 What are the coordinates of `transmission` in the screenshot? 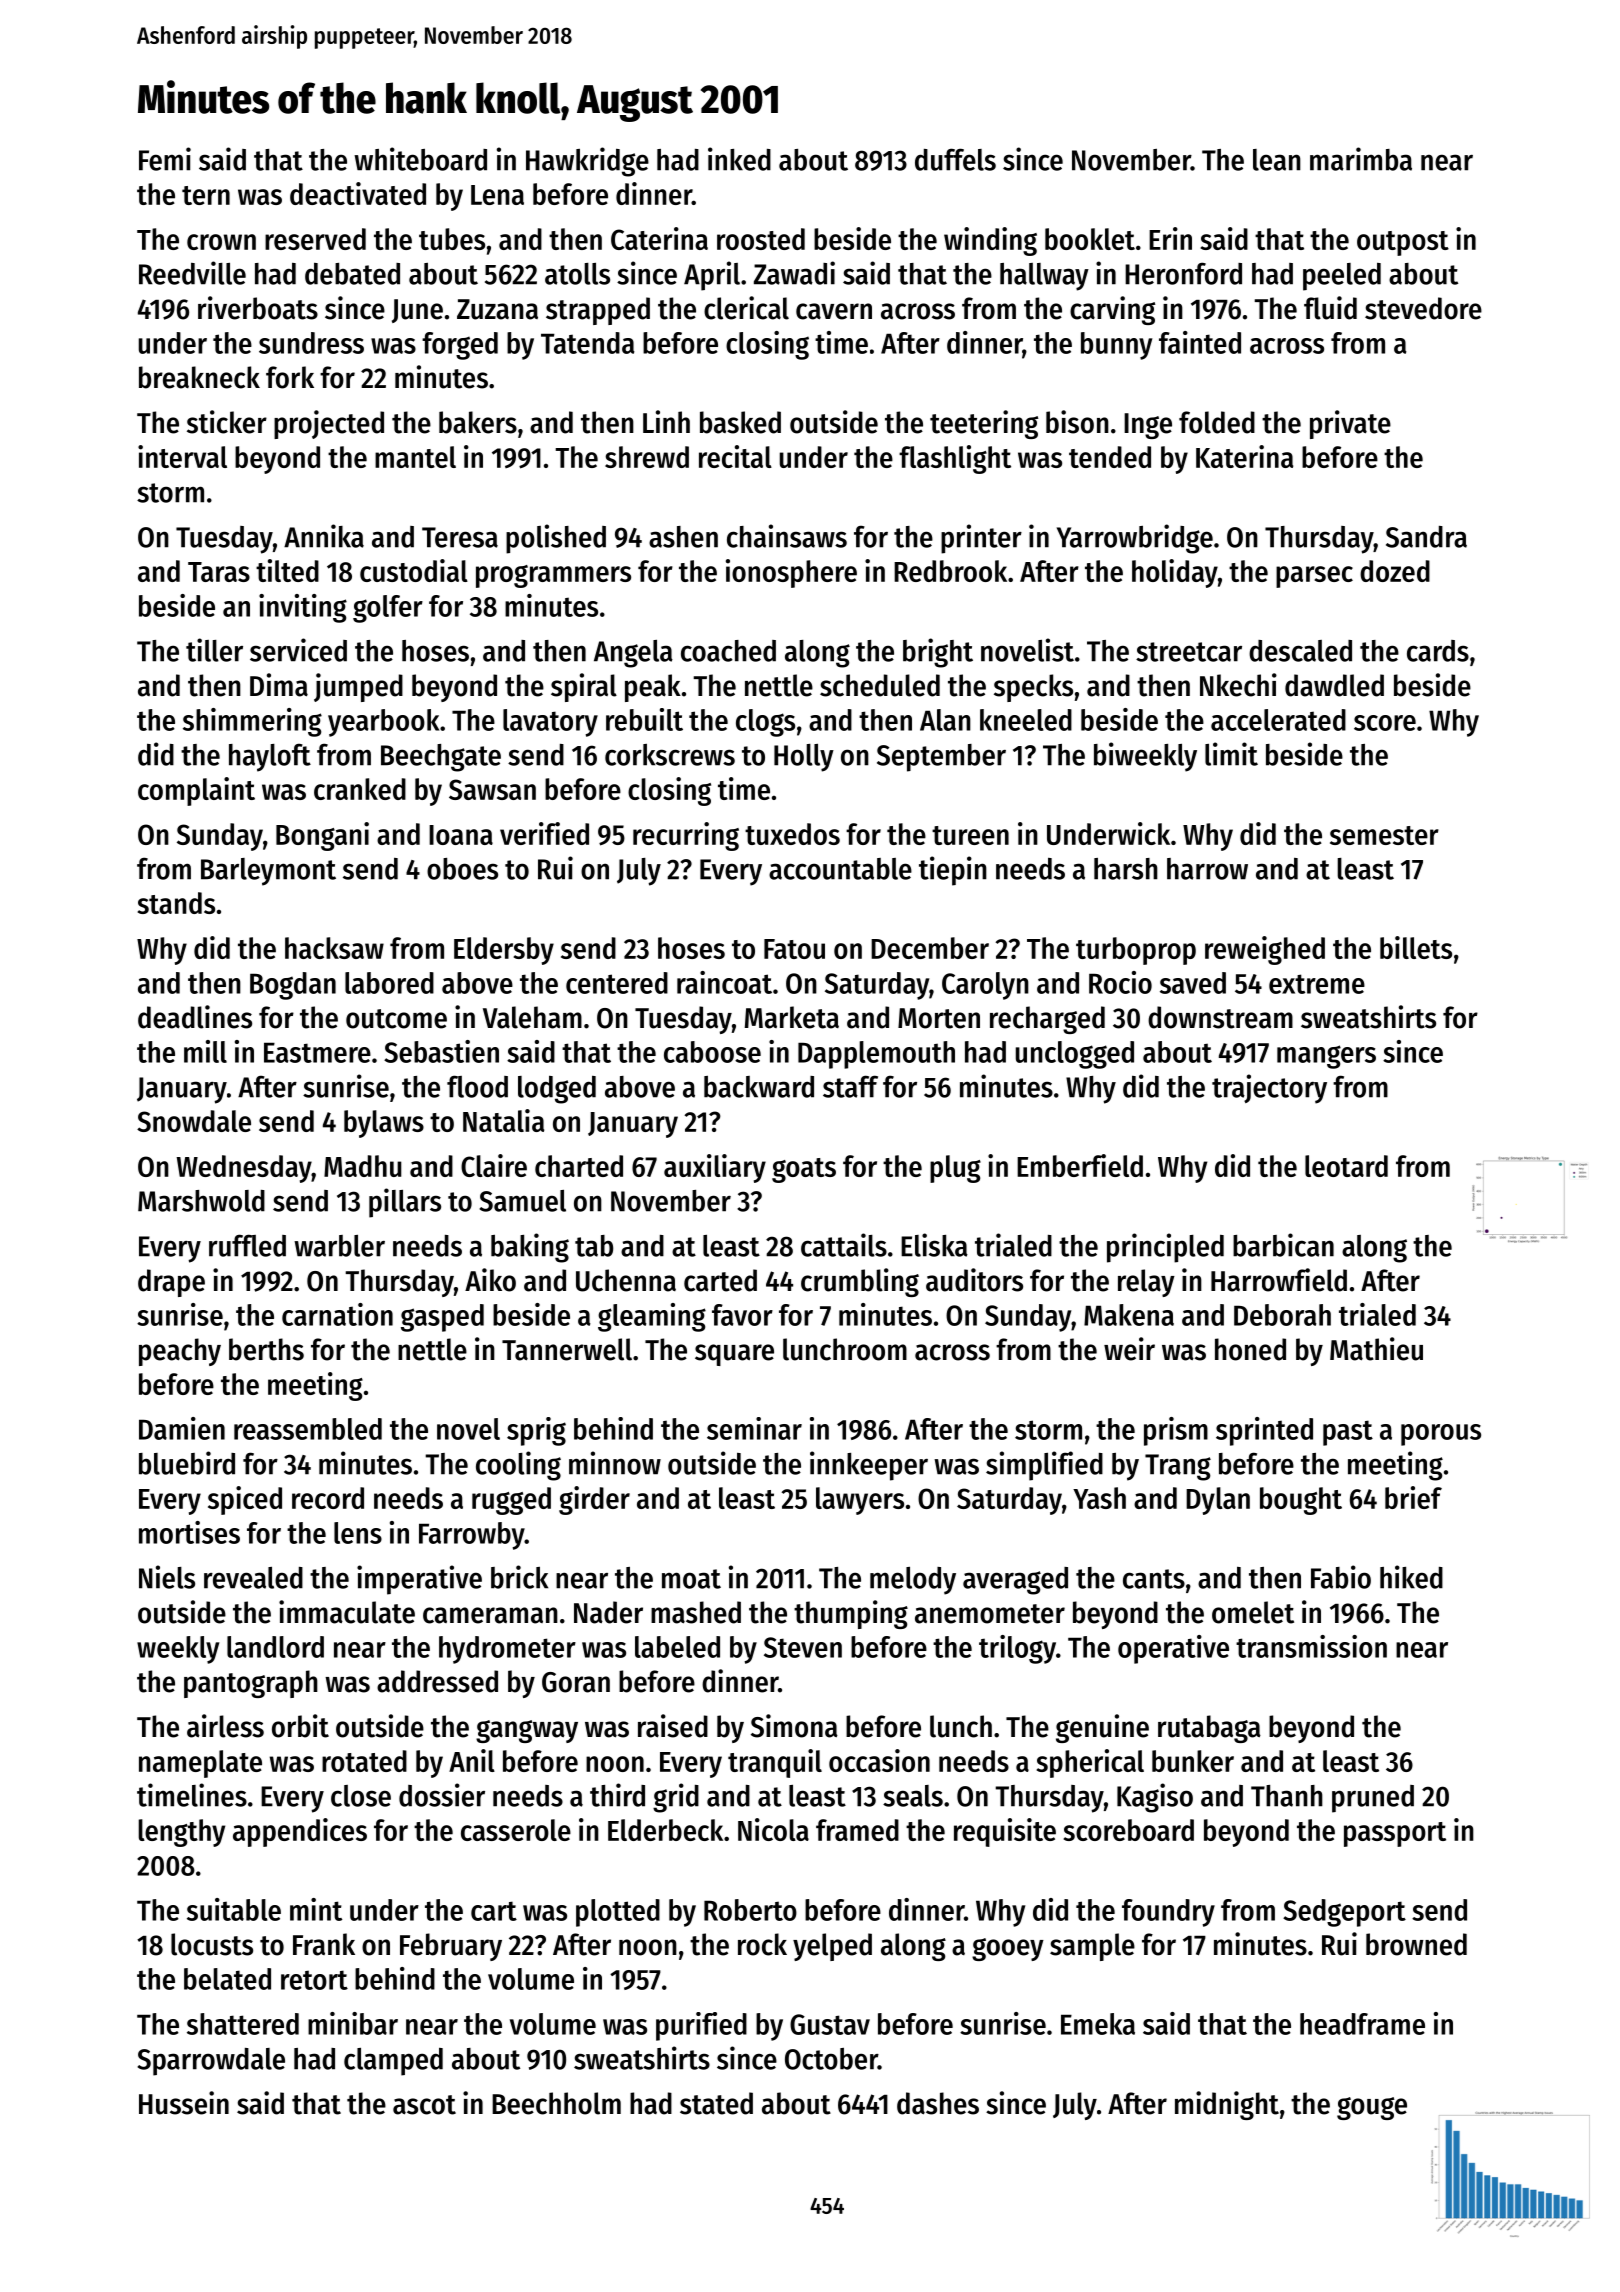 It's located at (1311, 1646).
